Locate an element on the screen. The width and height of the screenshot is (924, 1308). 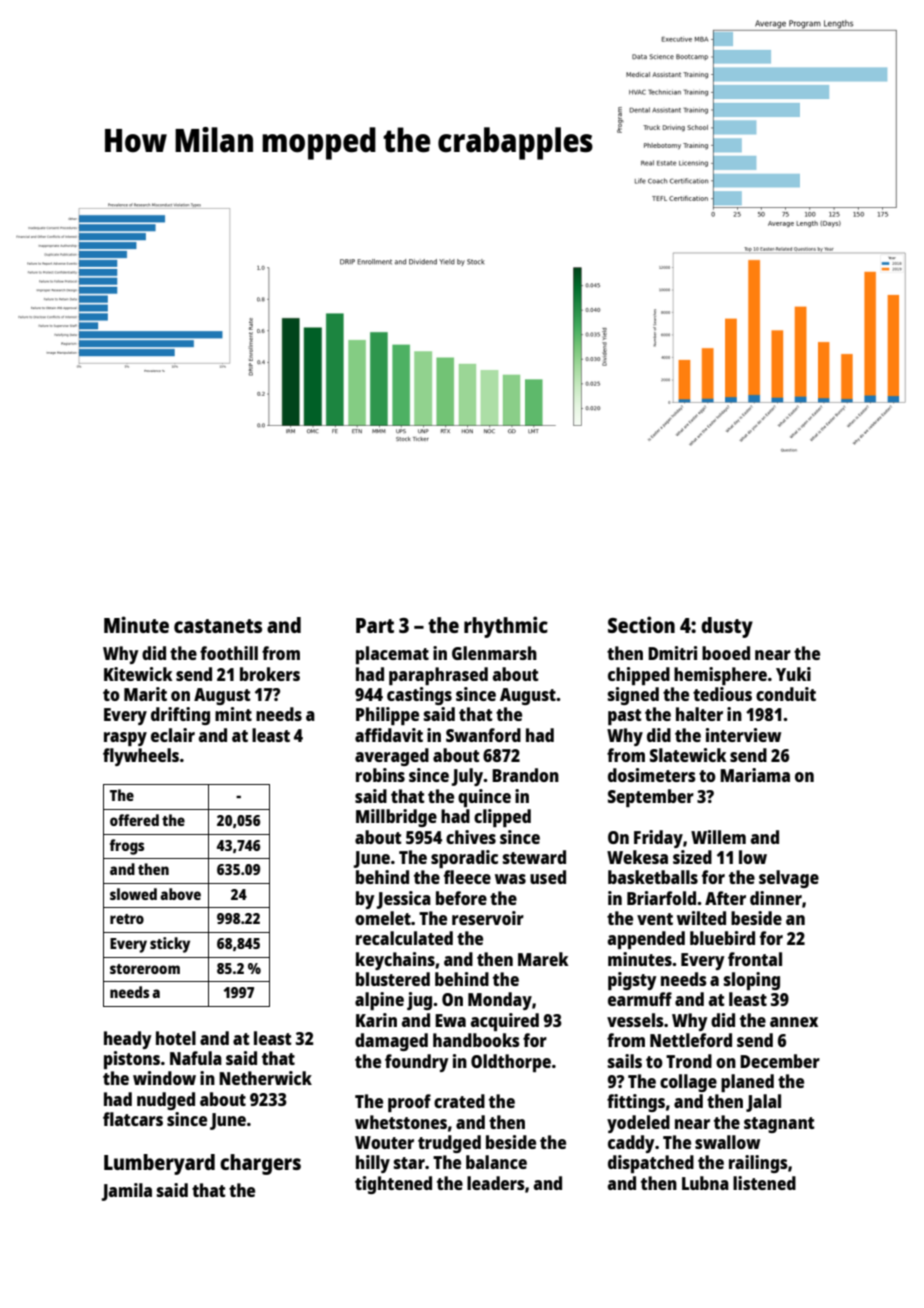
castanets is located at coordinates (218, 626).
